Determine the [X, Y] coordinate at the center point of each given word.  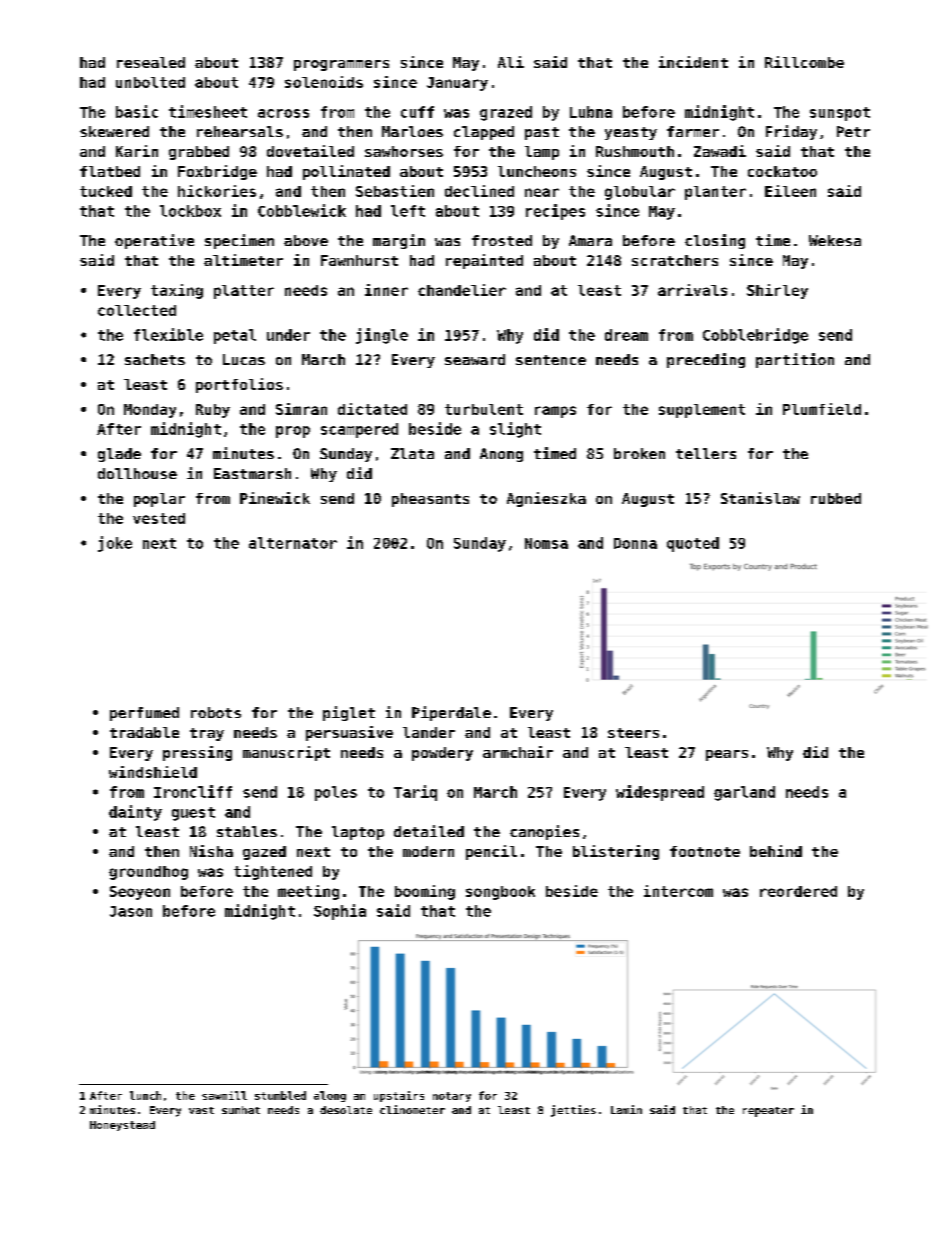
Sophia [340, 912]
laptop [358, 833]
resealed [151, 62]
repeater [768, 1112]
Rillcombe [804, 62]
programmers [341, 65]
